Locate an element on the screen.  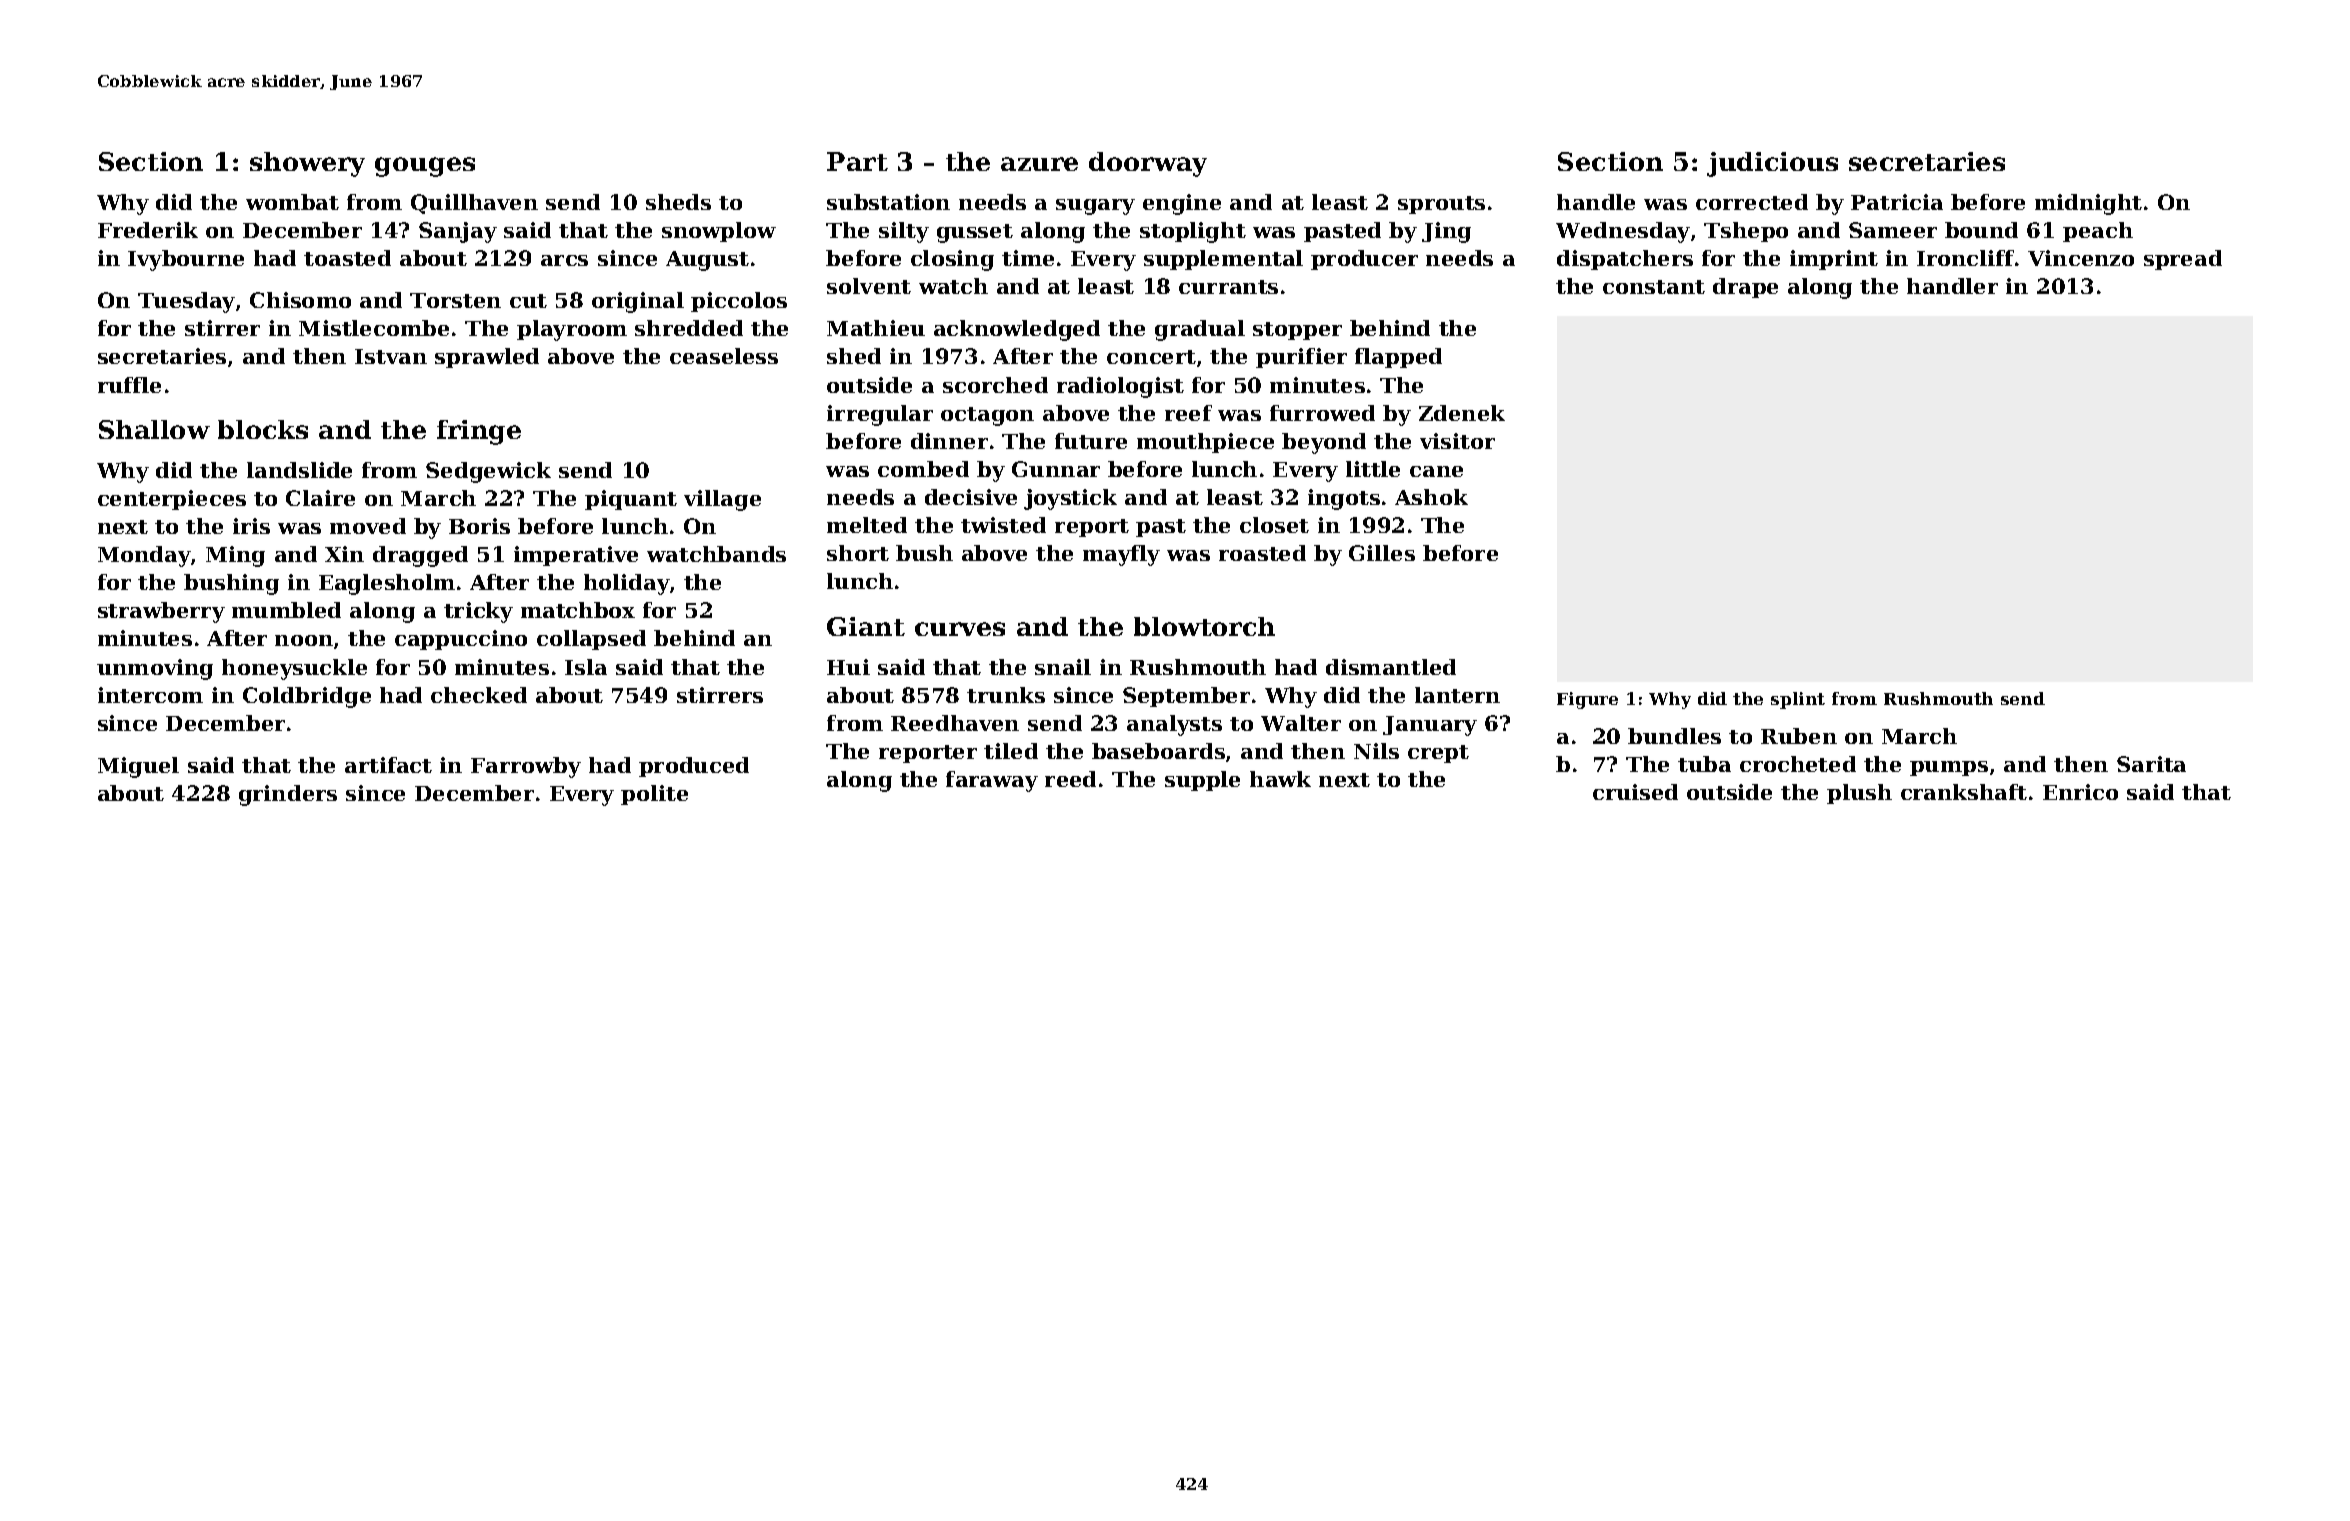
Zdenek is located at coordinates (1462, 413).
